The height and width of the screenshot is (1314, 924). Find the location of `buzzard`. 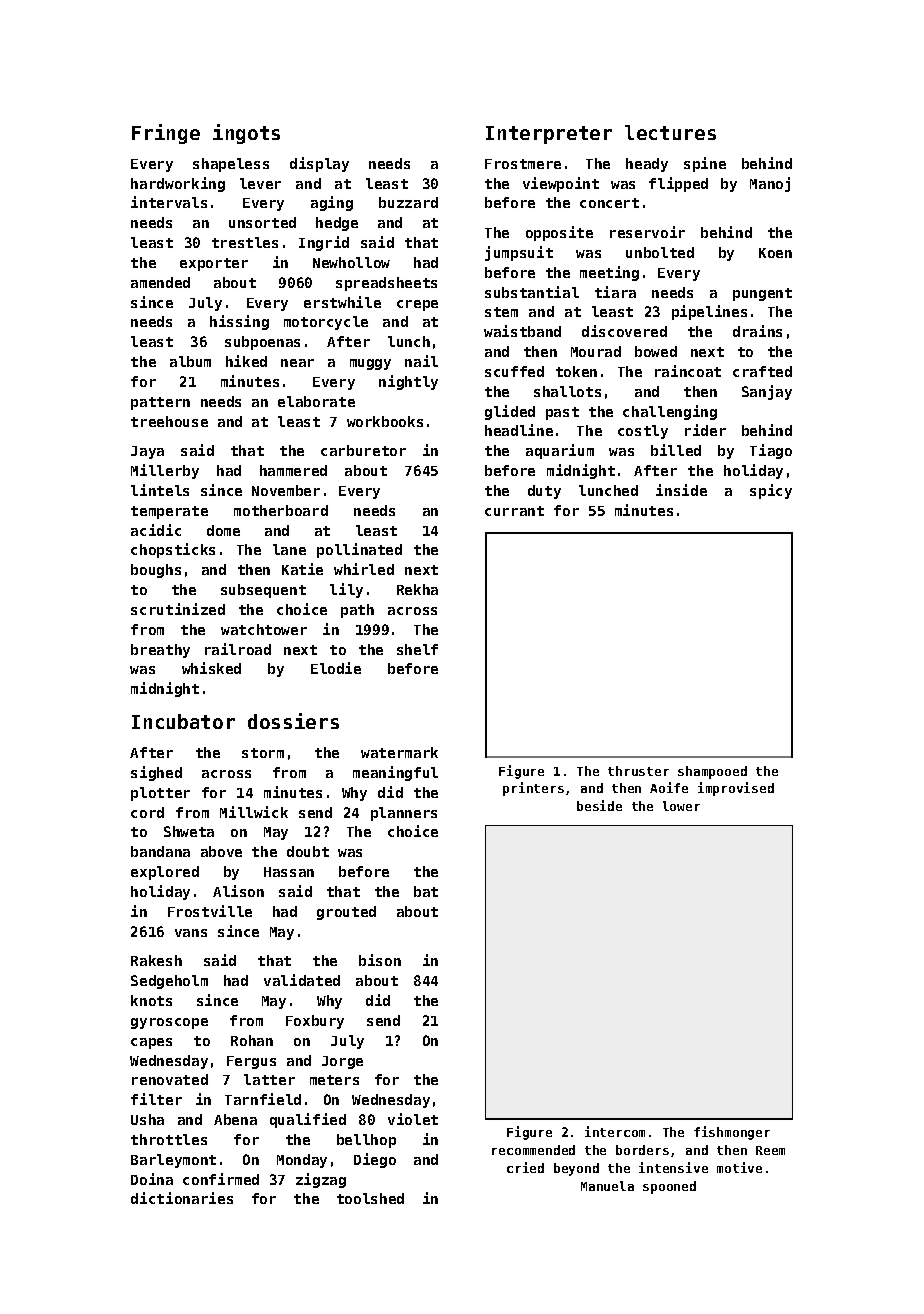

buzzard is located at coordinates (408, 202).
